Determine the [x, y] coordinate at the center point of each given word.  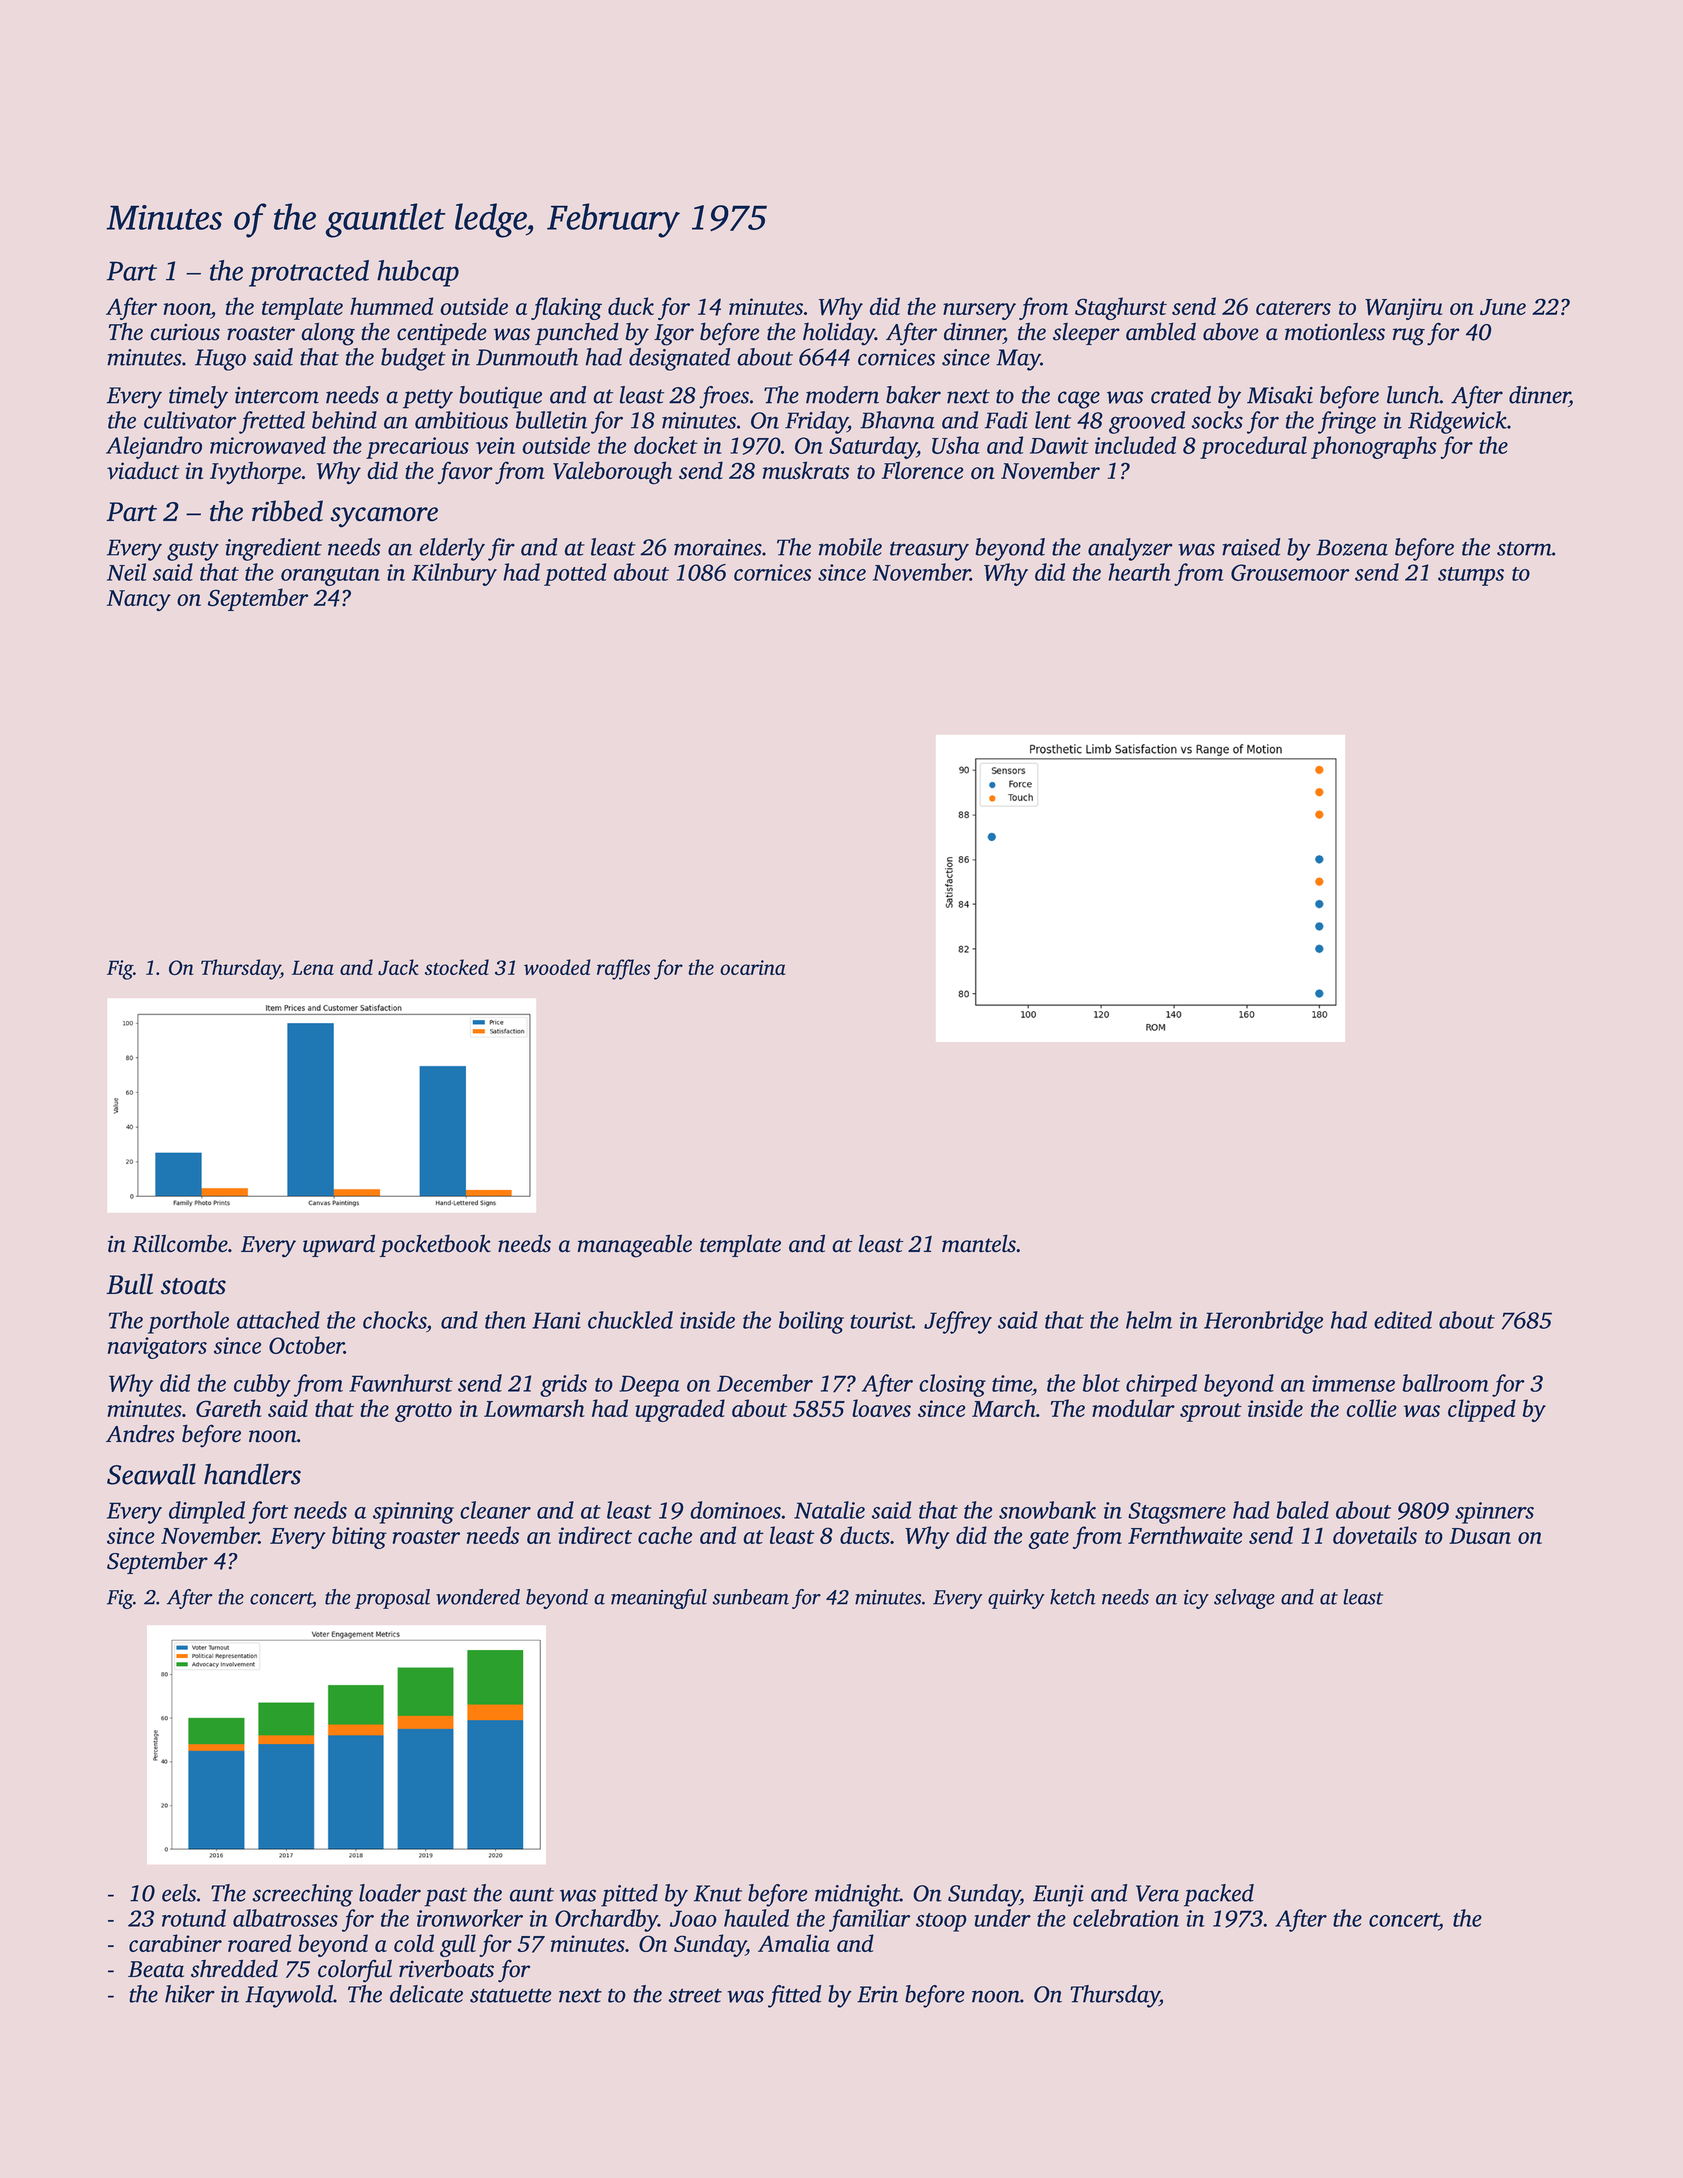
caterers [1293, 308]
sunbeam [750, 1597]
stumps [1471, 576]
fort [268, 1512]
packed [1219, 1895]
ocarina [752, 967]
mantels [979, 1243]
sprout [1211, 1412]
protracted [309, 273]
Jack [398, 967]
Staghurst [1121, 308]
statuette [511, 1995]
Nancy [139, 600]
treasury [929, 551]
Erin [877, 1994]
